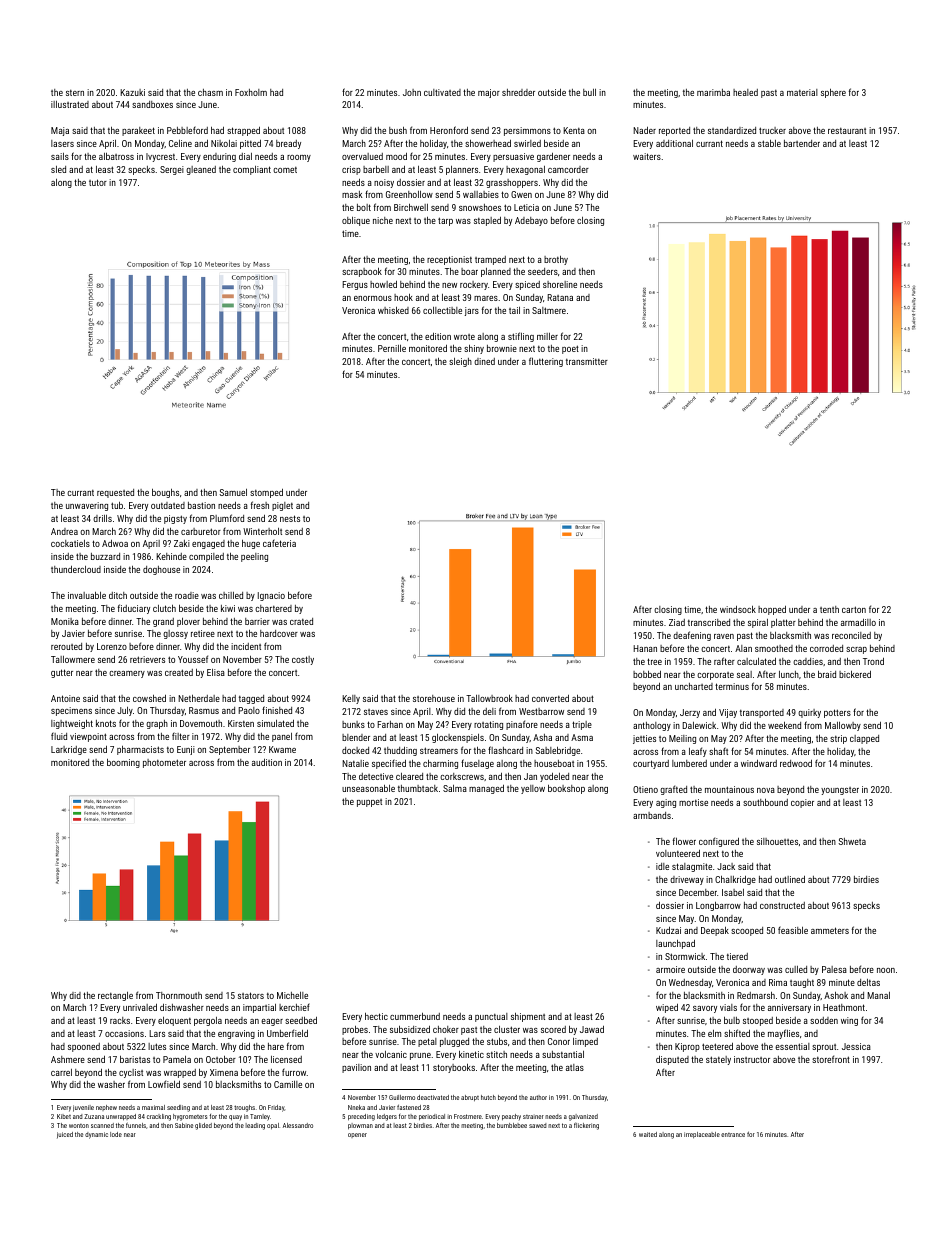  What do you see at coordinates (677, 622) in the document?
I see `Ziad` at bounding box center [677, 622].
